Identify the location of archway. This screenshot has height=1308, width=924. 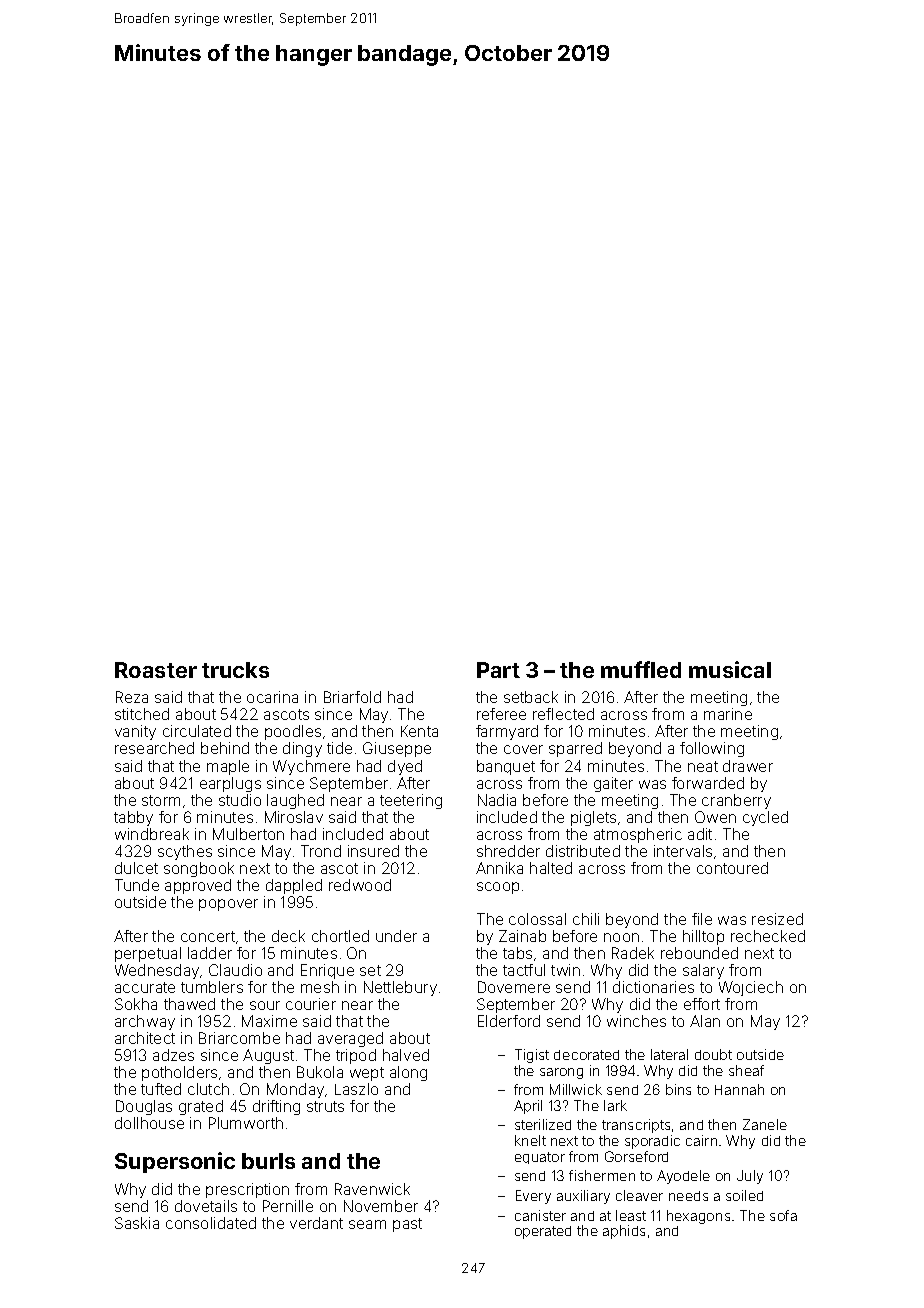
(145, 1022).
